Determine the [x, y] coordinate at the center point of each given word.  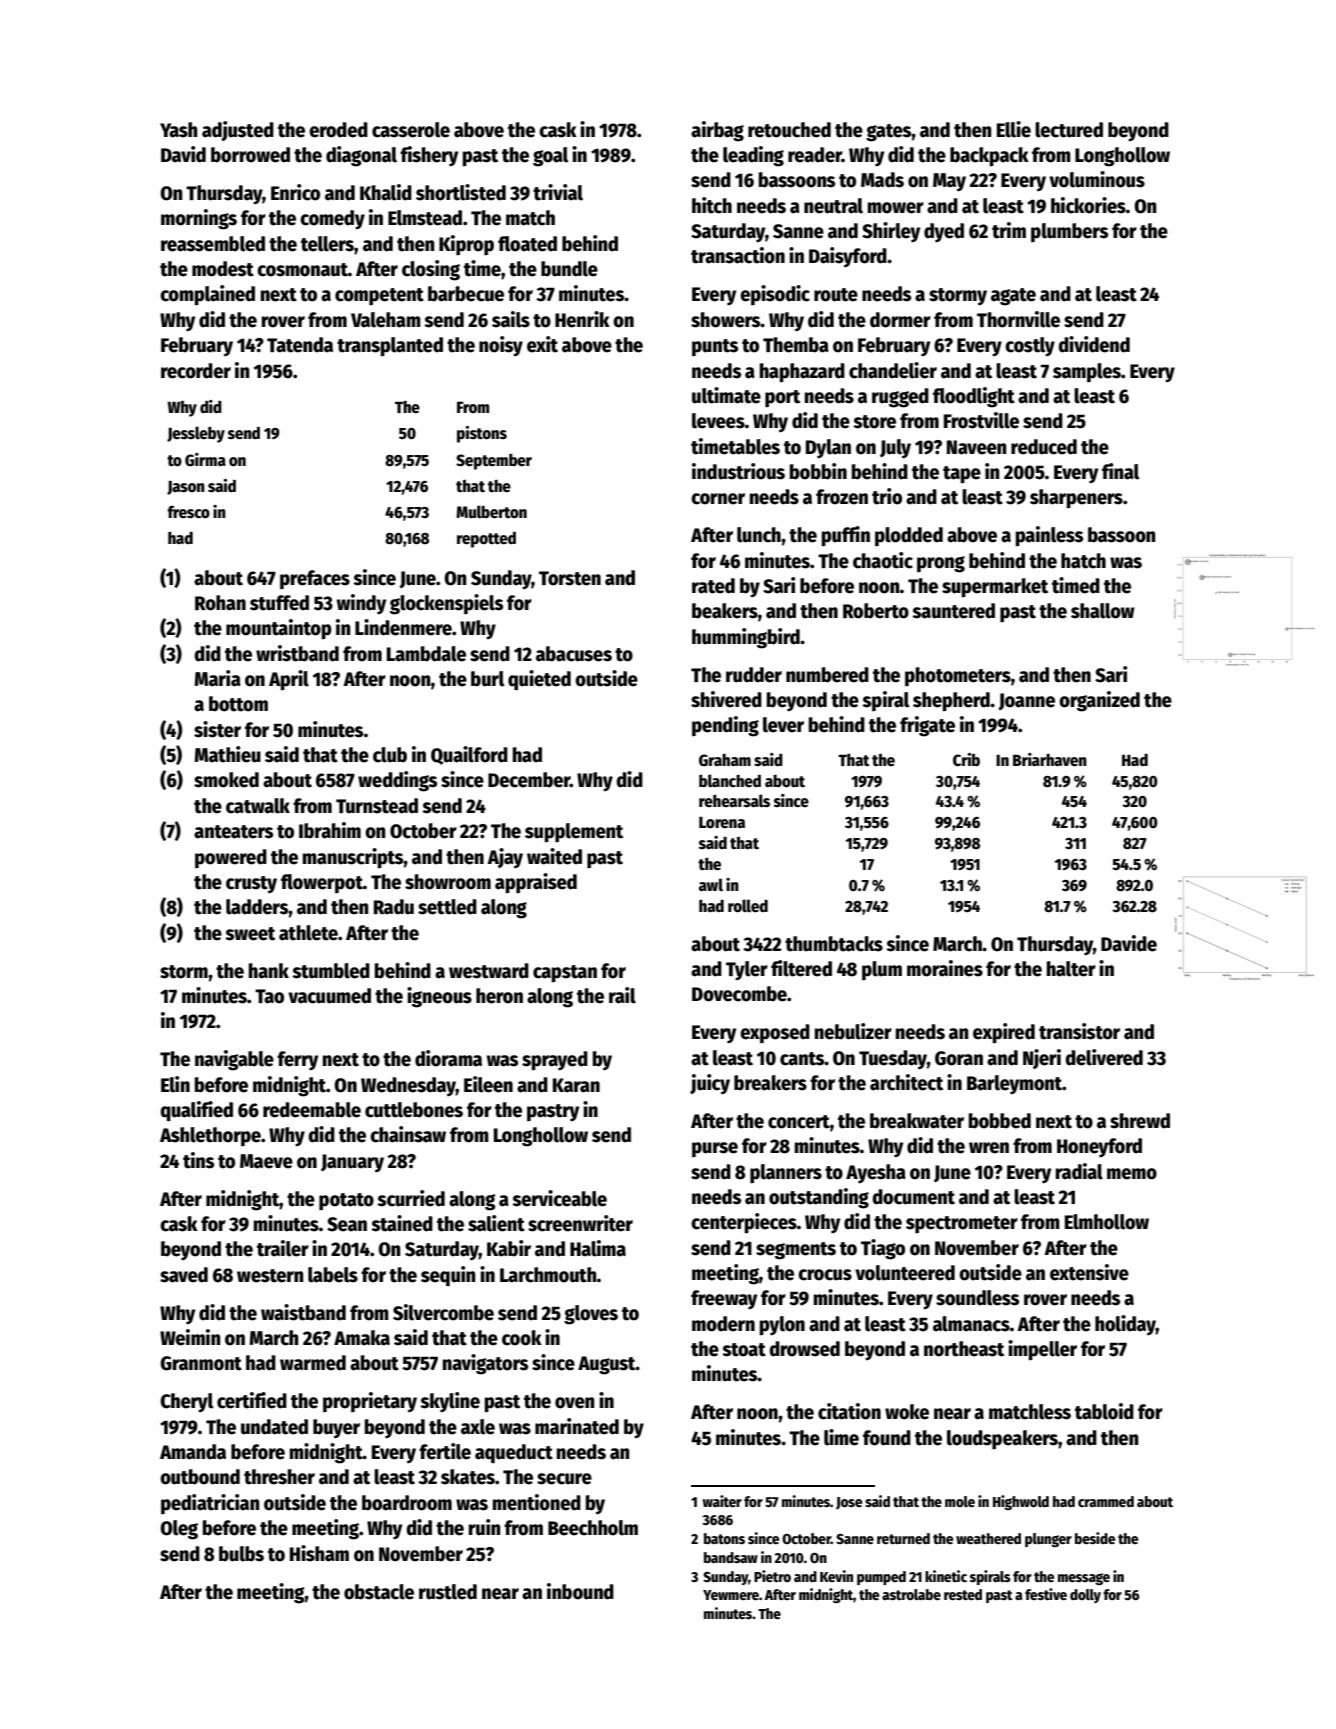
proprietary [370, 1402]
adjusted [238, 131]
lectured [1069, 130]
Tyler [747, 971]
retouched [789, 130]
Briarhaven [1050, 760]
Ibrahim [330, 830]
